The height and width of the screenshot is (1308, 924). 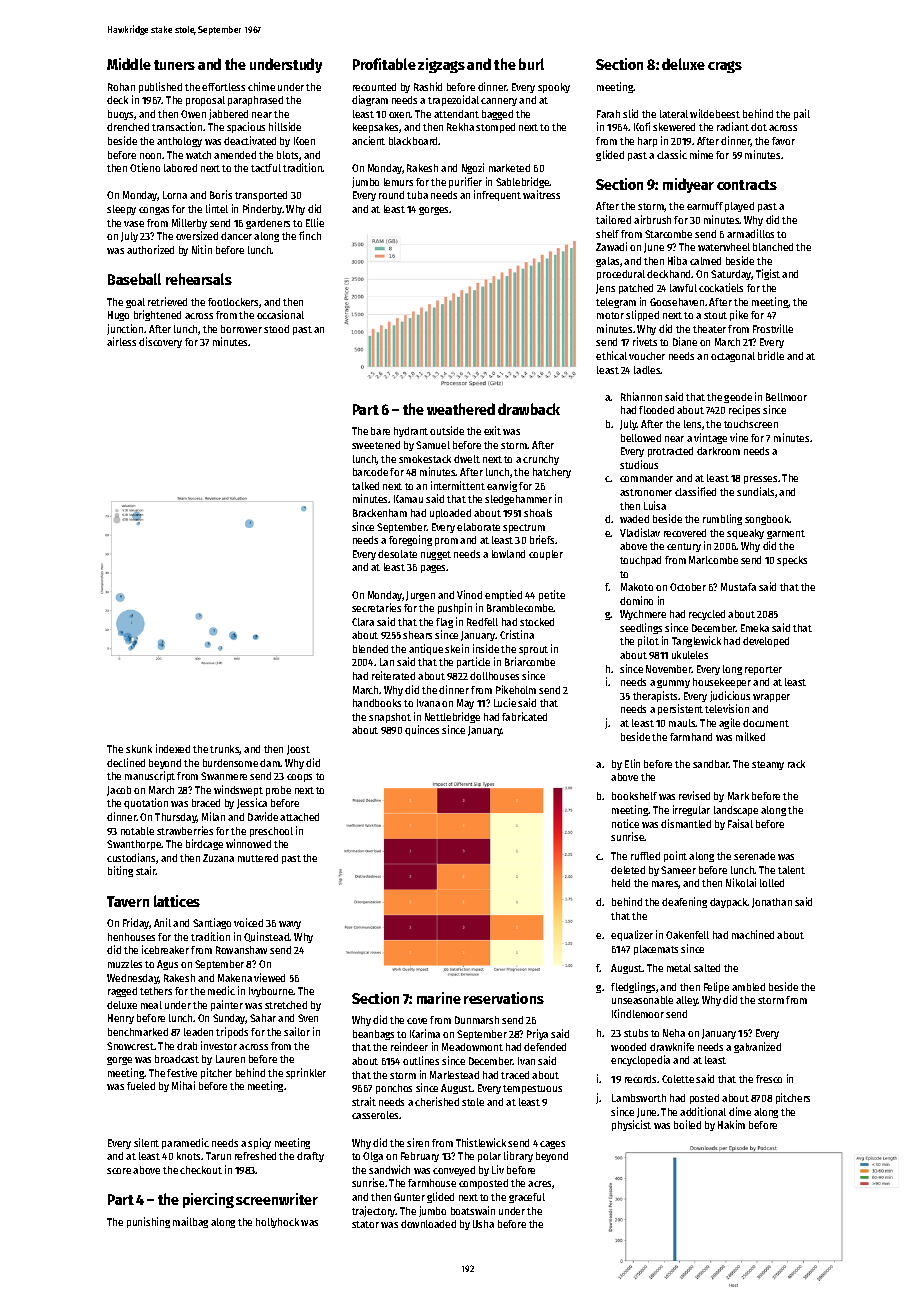 What do you see at coordinates (241, 329) in the screenshot?
I see `borrower` at bounding box center [241, 329].
